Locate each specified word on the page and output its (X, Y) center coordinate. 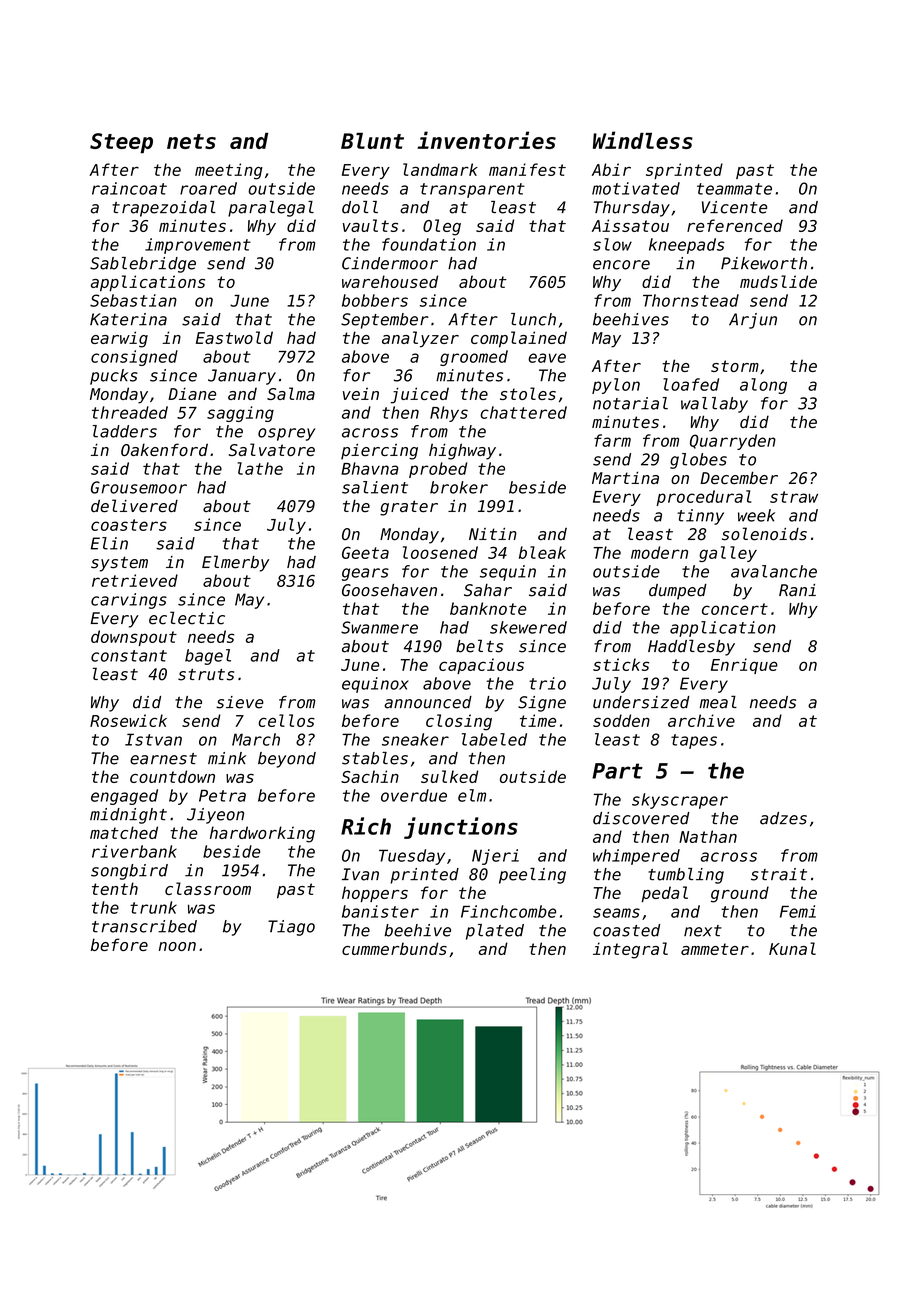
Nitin (493, 534)
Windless (643, 140)
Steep (121, 143)
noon (177, 946)
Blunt (372, 141)
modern (659, 552)
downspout (134, 638)
